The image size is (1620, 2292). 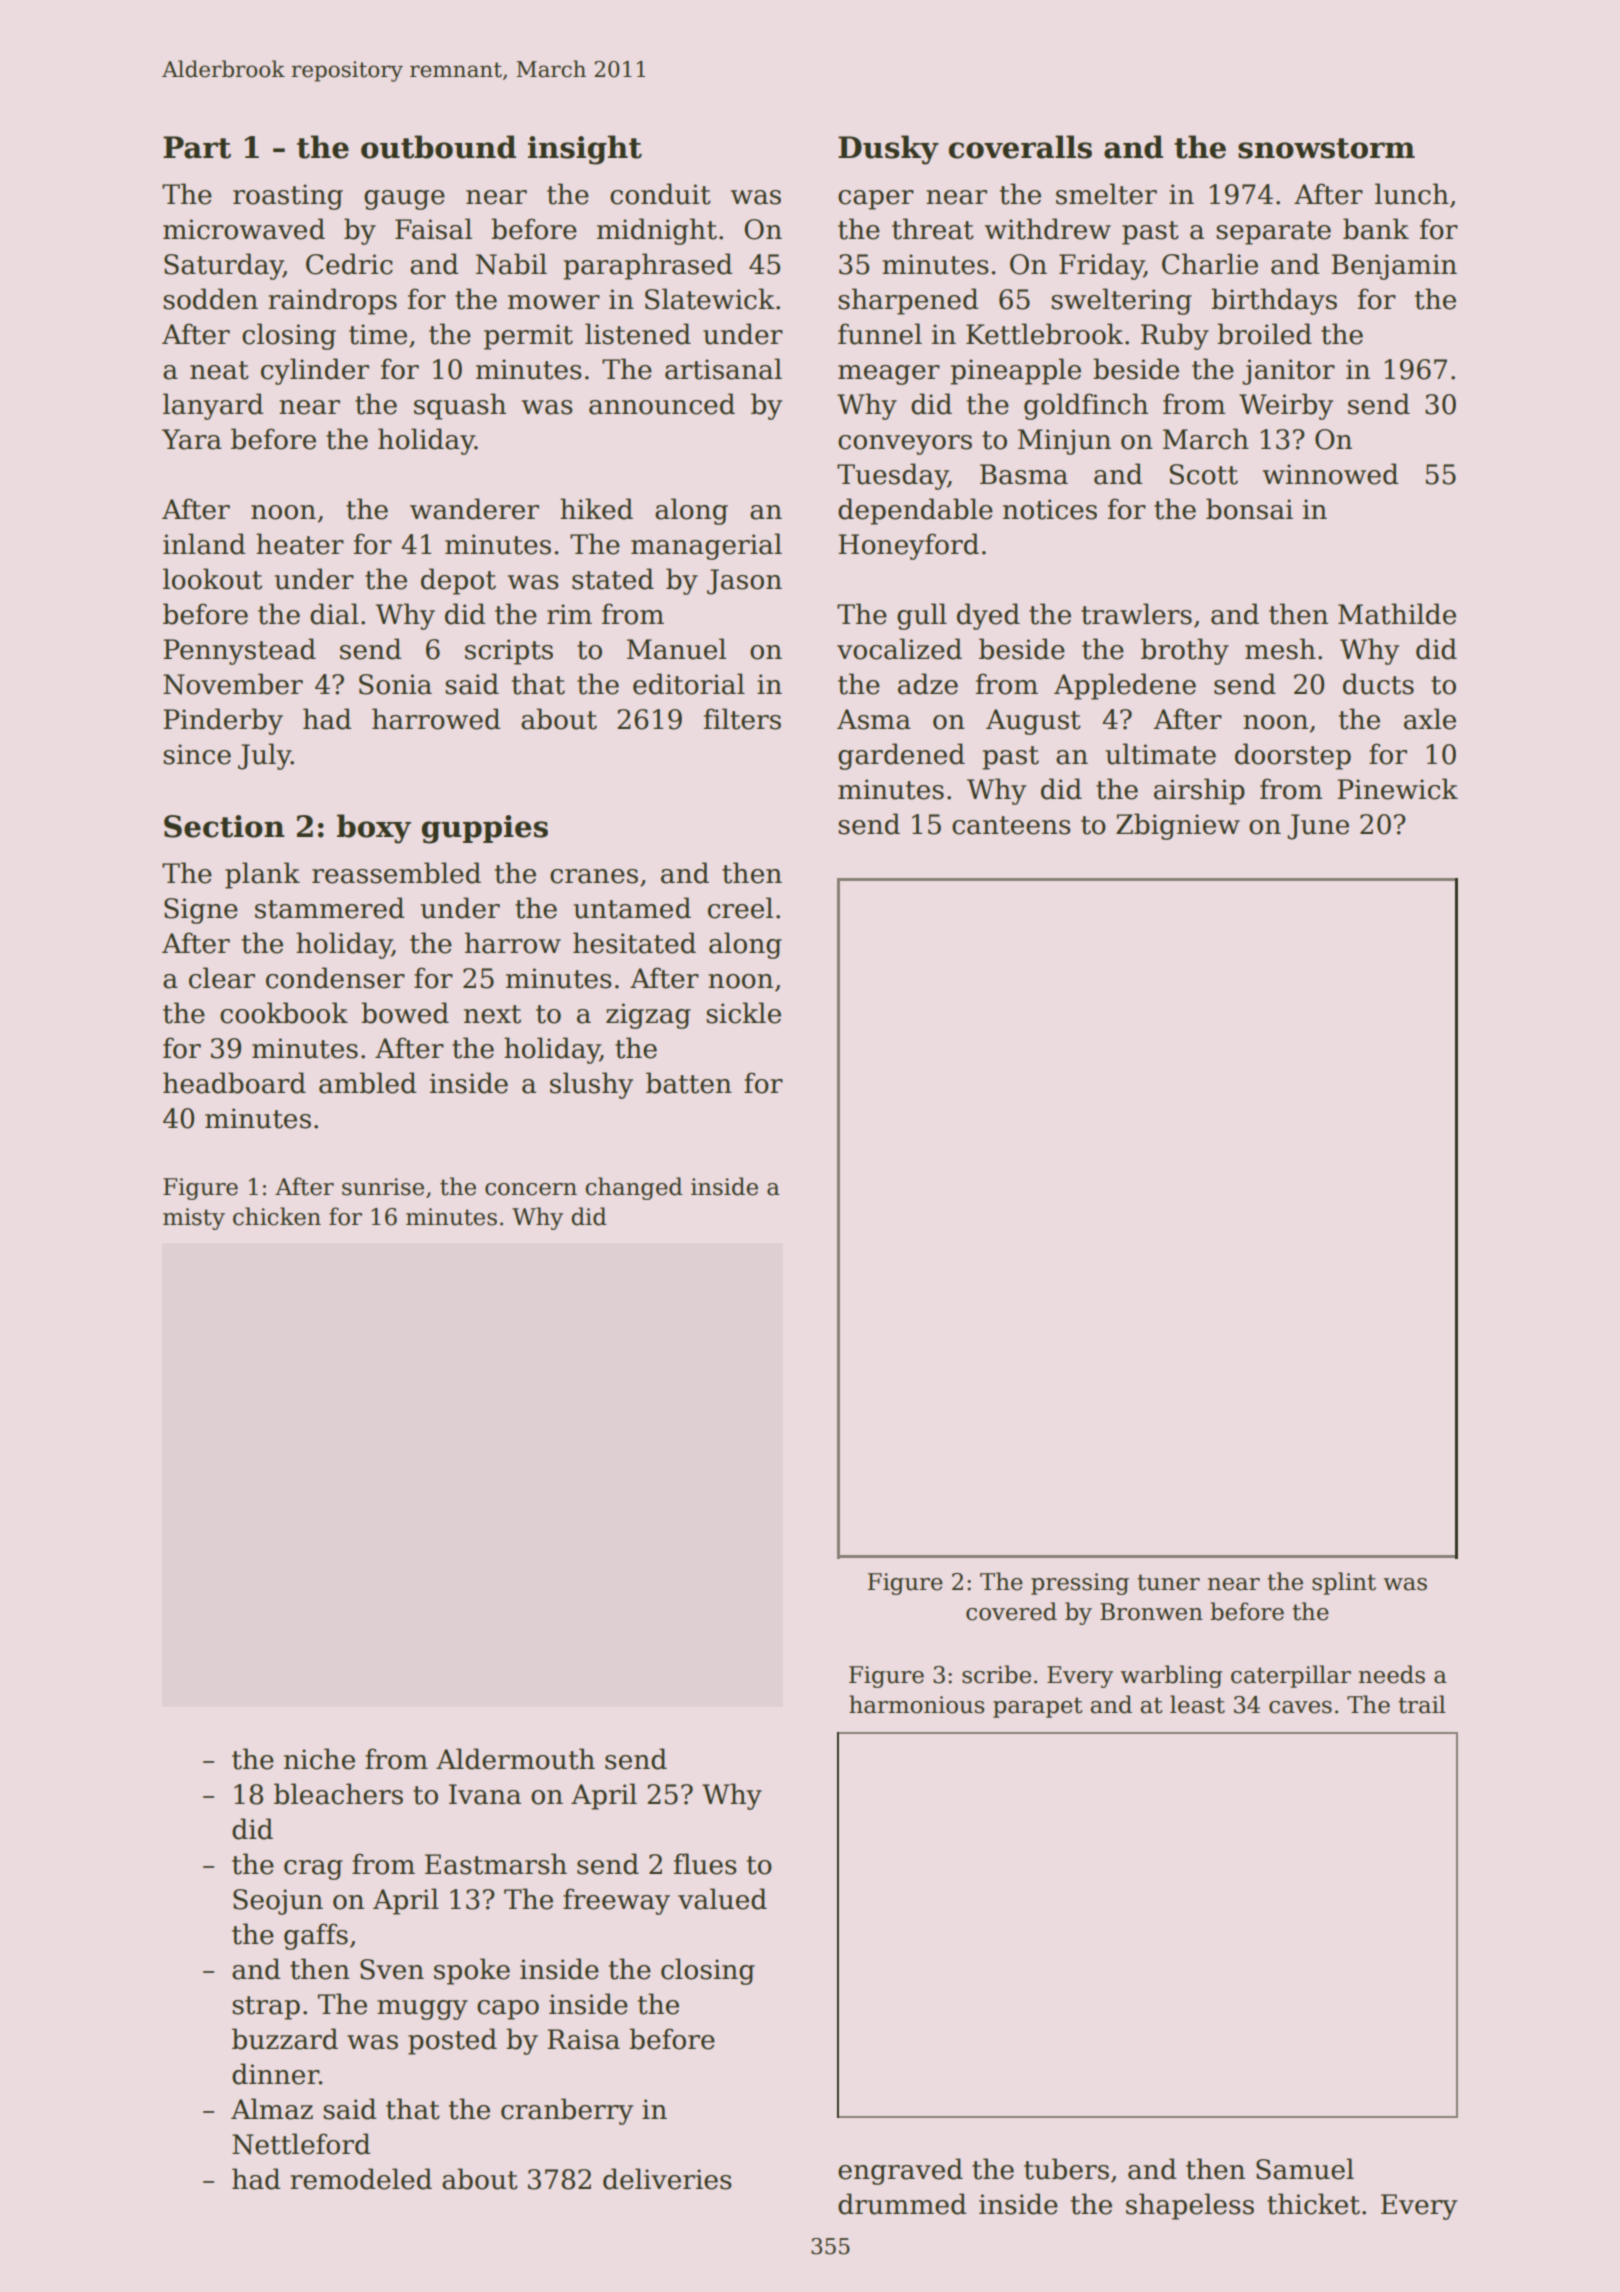 What do you see at coordinates (395, 684) in the page?
I see `Sonia` at bounding box center [395, 684].
